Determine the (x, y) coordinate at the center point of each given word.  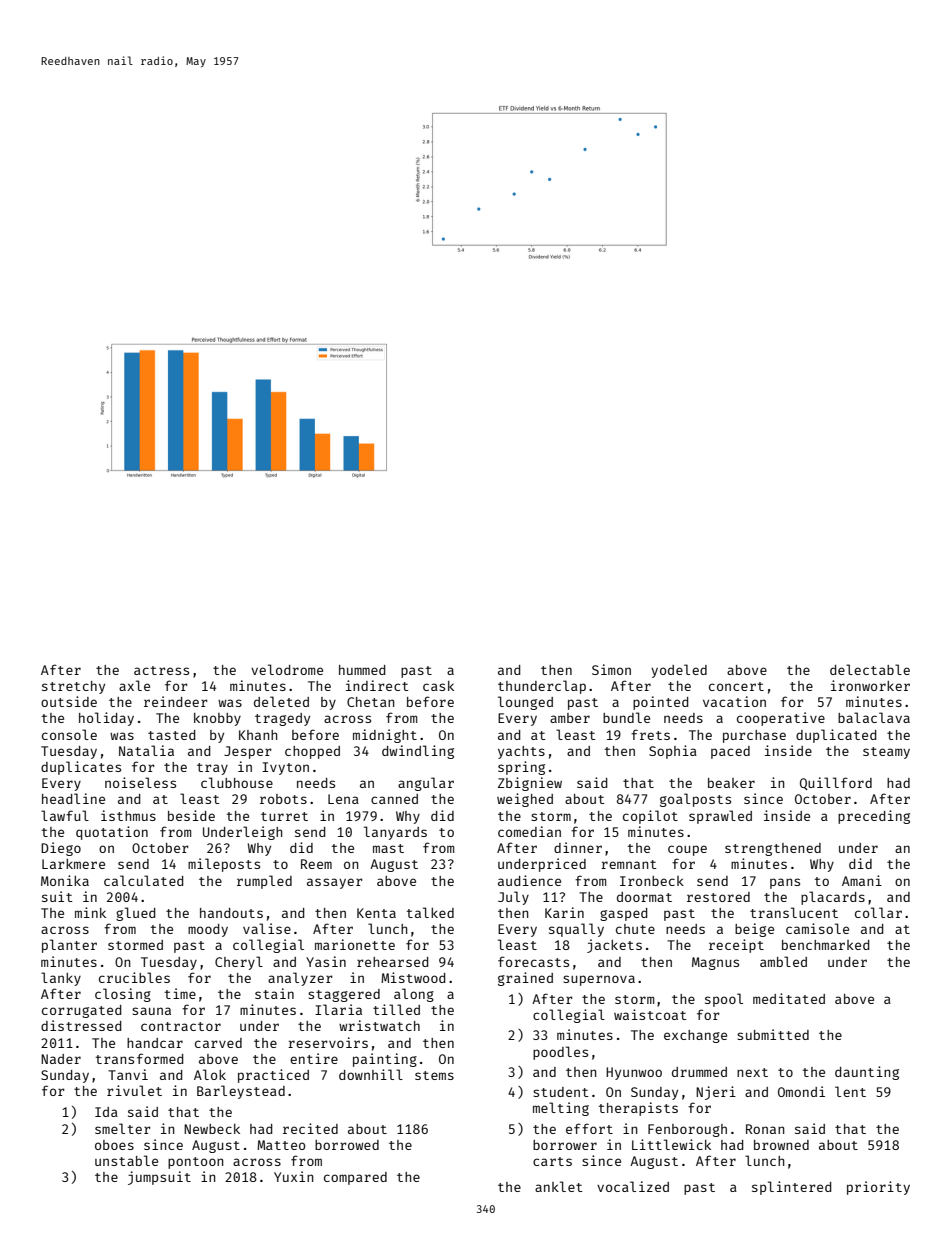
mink (90, 912)
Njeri (716, 1093)
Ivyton (285, 768)
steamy (886, 753)
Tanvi (128, 1074)
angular (426, 784)
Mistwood (413, 977)
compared (355, 1178)
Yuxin (293, 1176)
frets (650, 734)
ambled (783, 961)
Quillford (836, 783)
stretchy (73, 687)
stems (434, 1075)
